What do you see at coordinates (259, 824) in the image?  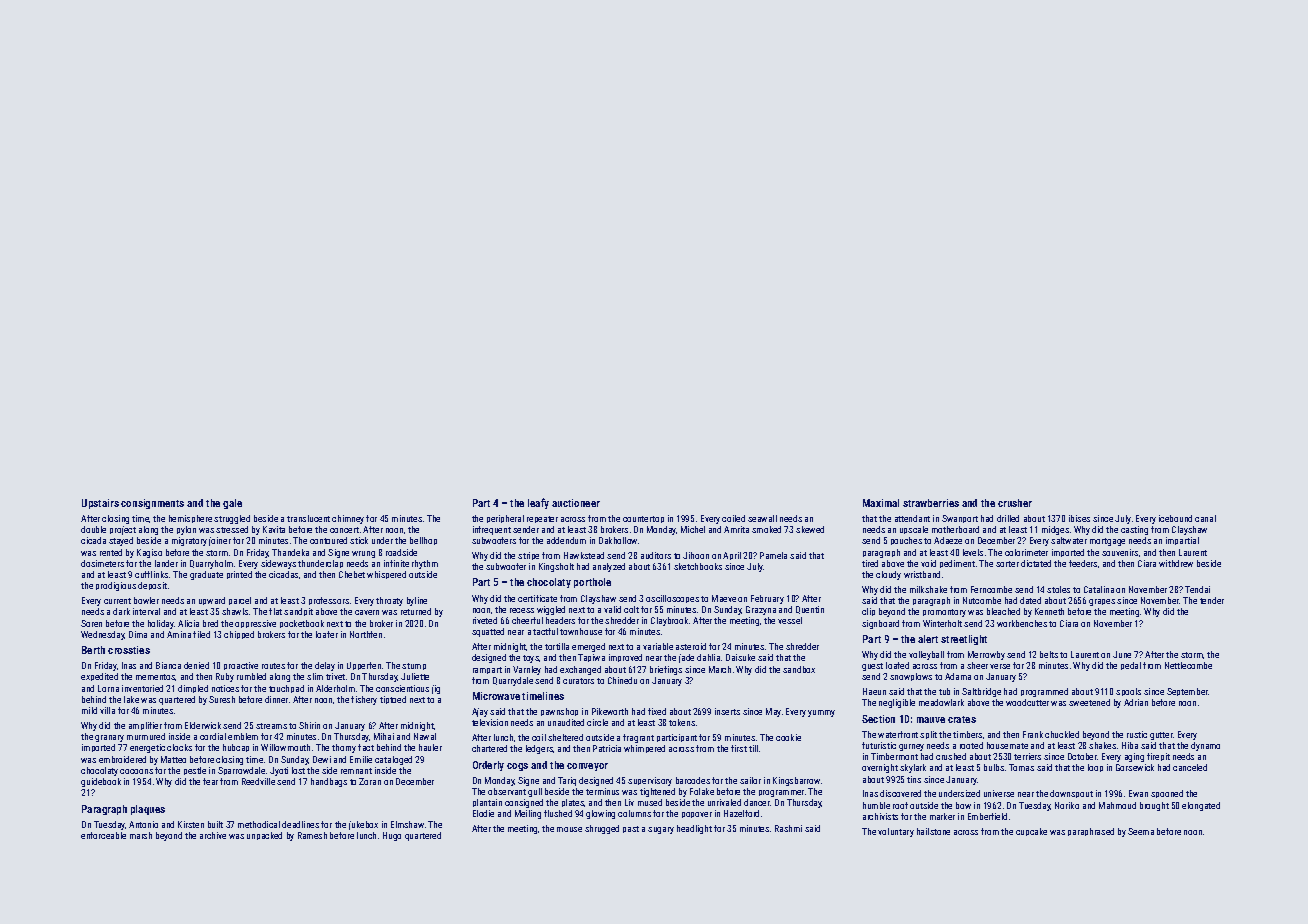 I see `methodical` at bounding box center [259, 824].
